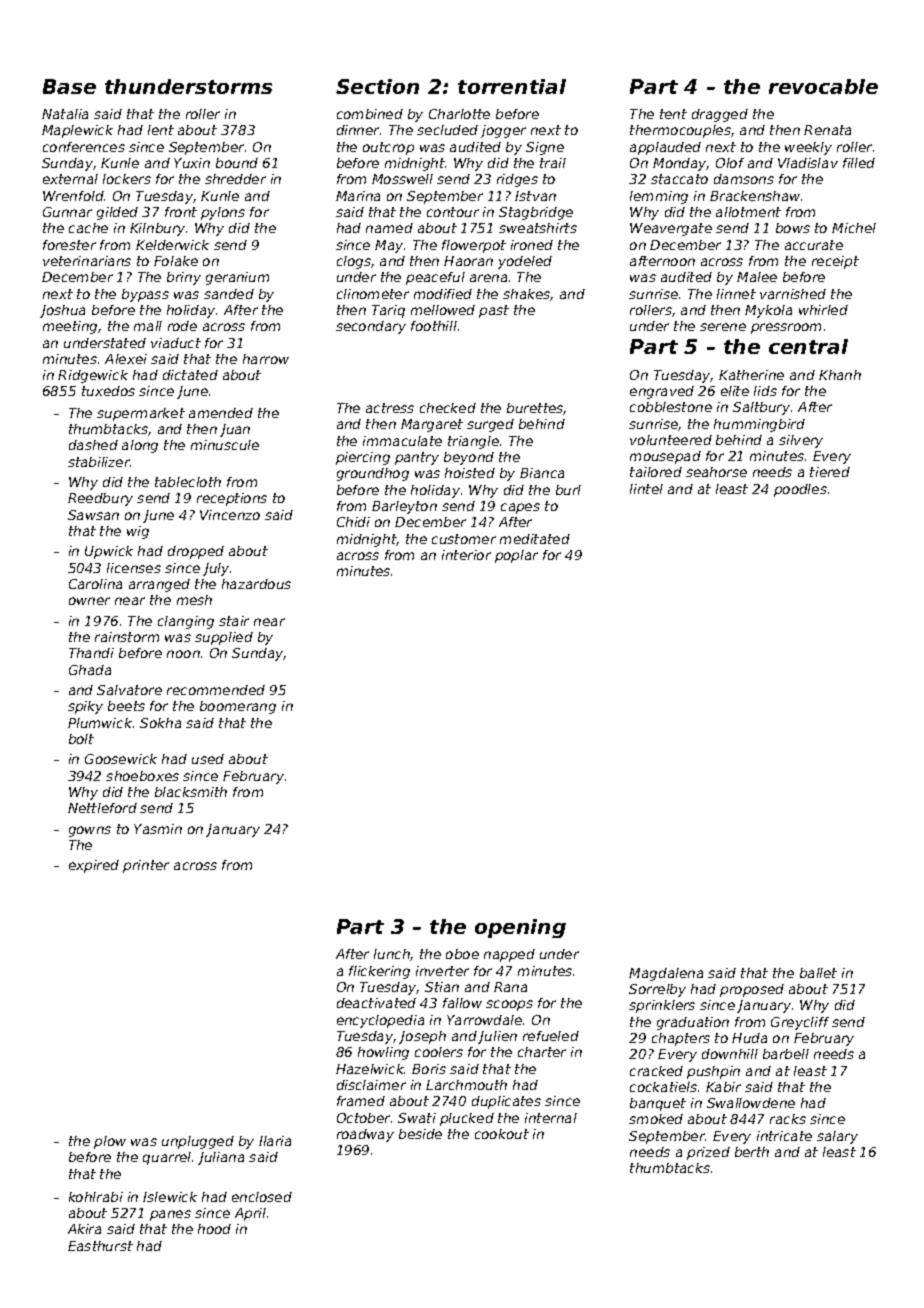  I want to click on Barleyton, so click(404, 507).
